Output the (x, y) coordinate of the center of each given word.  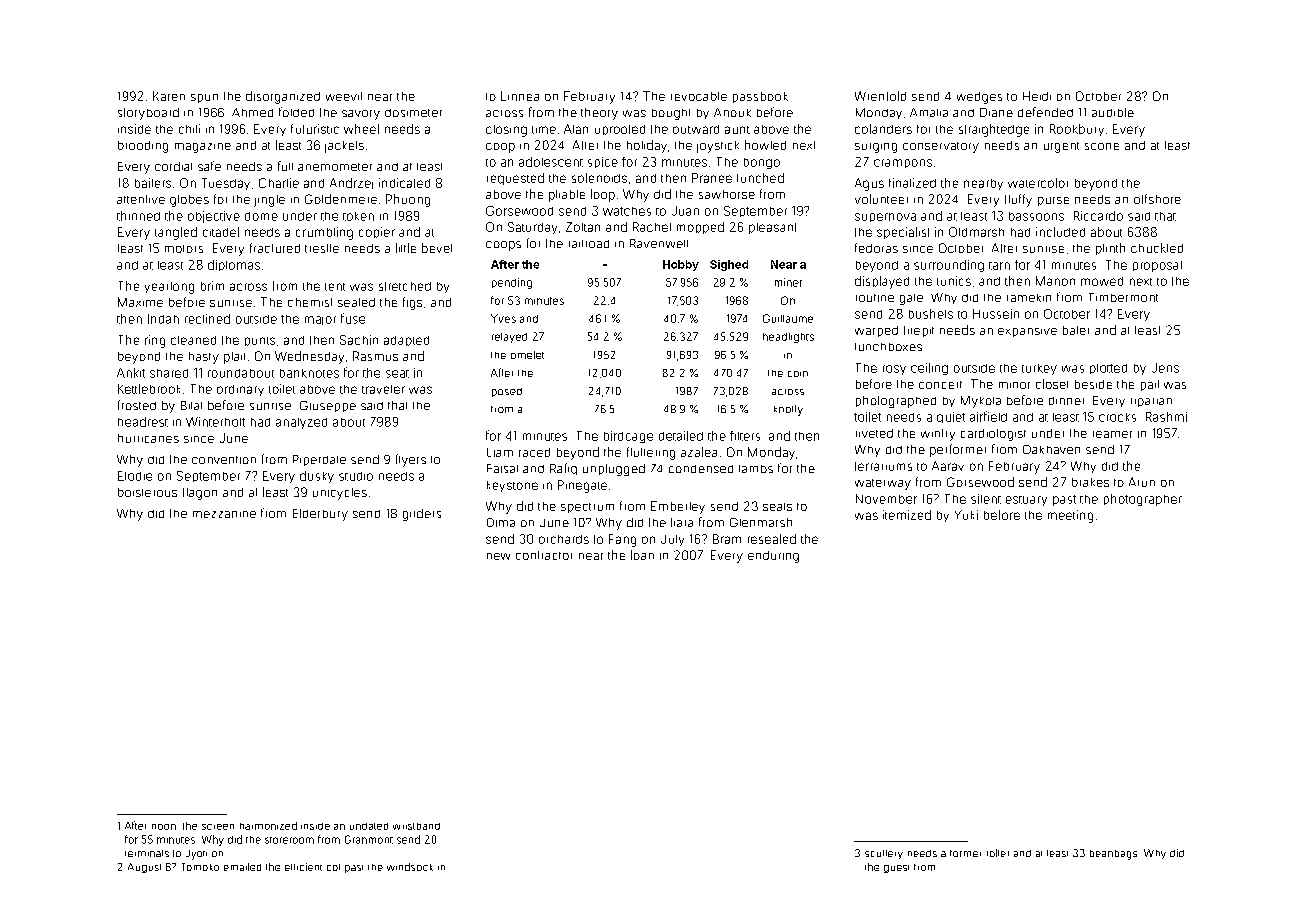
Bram (727, 539)
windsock (410, 867)
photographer (1143, 500)
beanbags (1113, 855)
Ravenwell (659, 243)
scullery (884, 854)
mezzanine (224, 514)
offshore (1157, 199)
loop (603, 195)
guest (896, 869)
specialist (903, 233)
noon (164, 827)
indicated (404, 183)
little (406, 248)
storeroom (289, 840)
